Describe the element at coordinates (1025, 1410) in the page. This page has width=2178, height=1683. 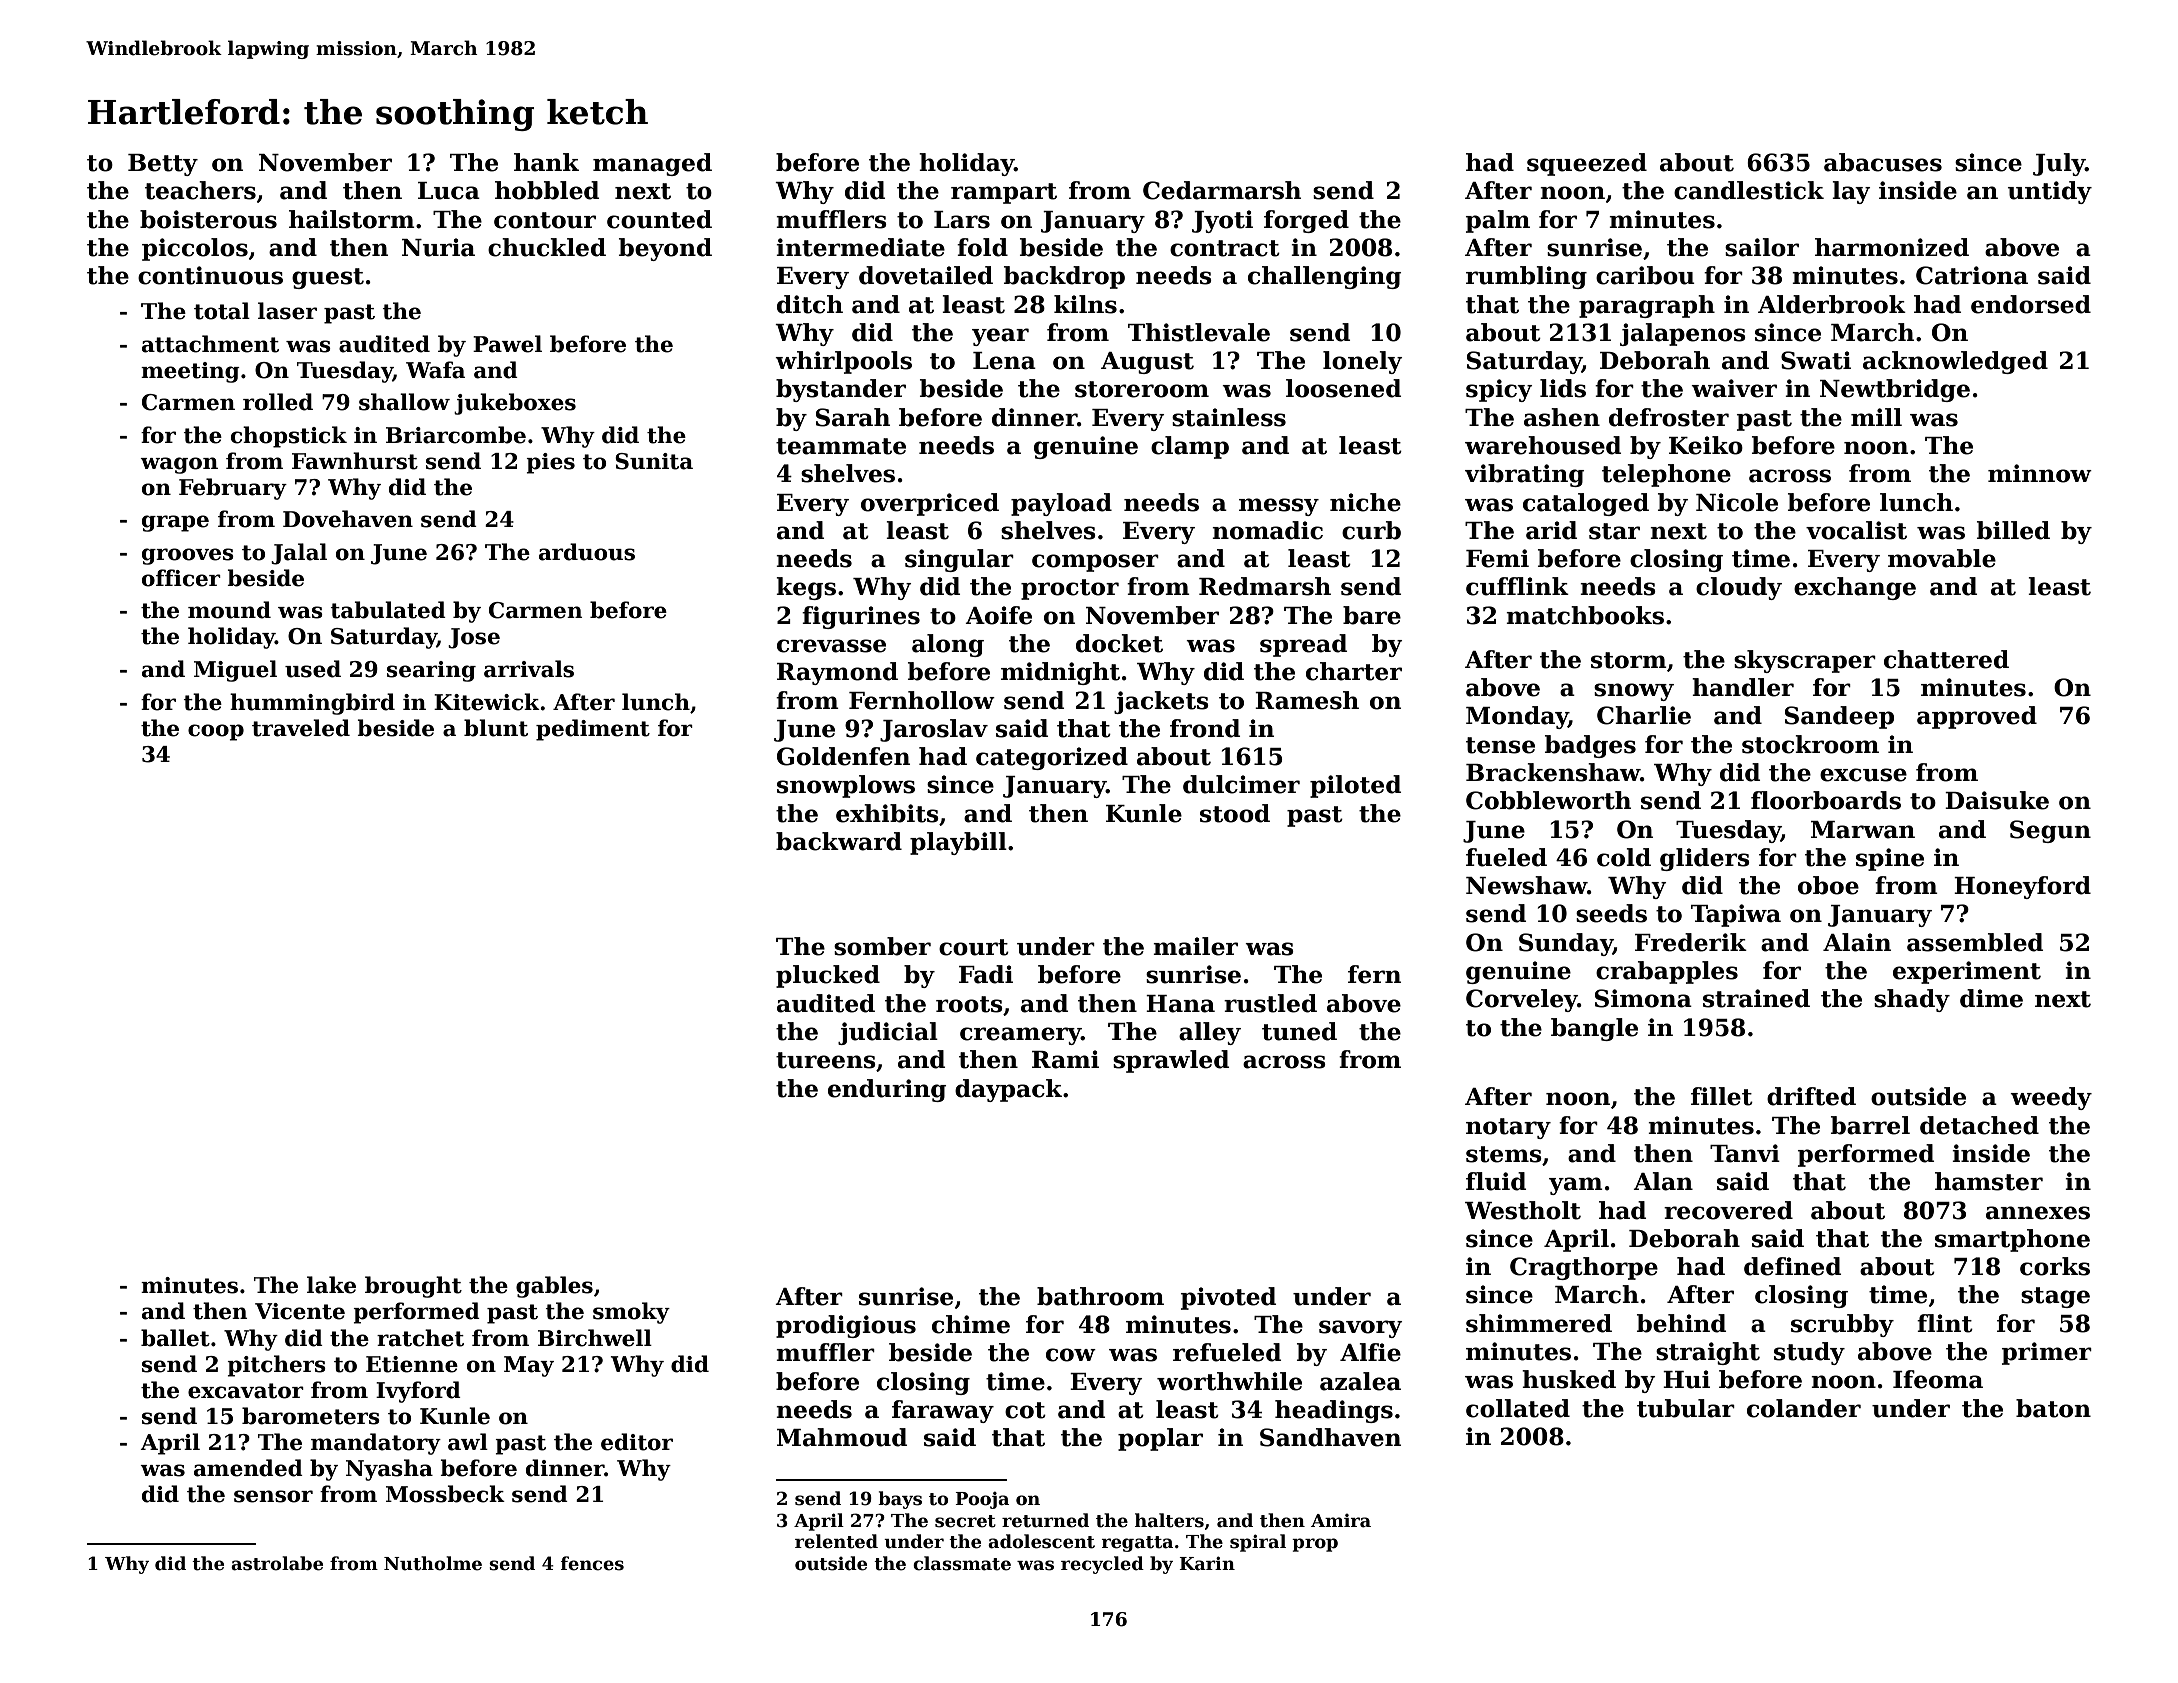
I see `cot` at that location.
